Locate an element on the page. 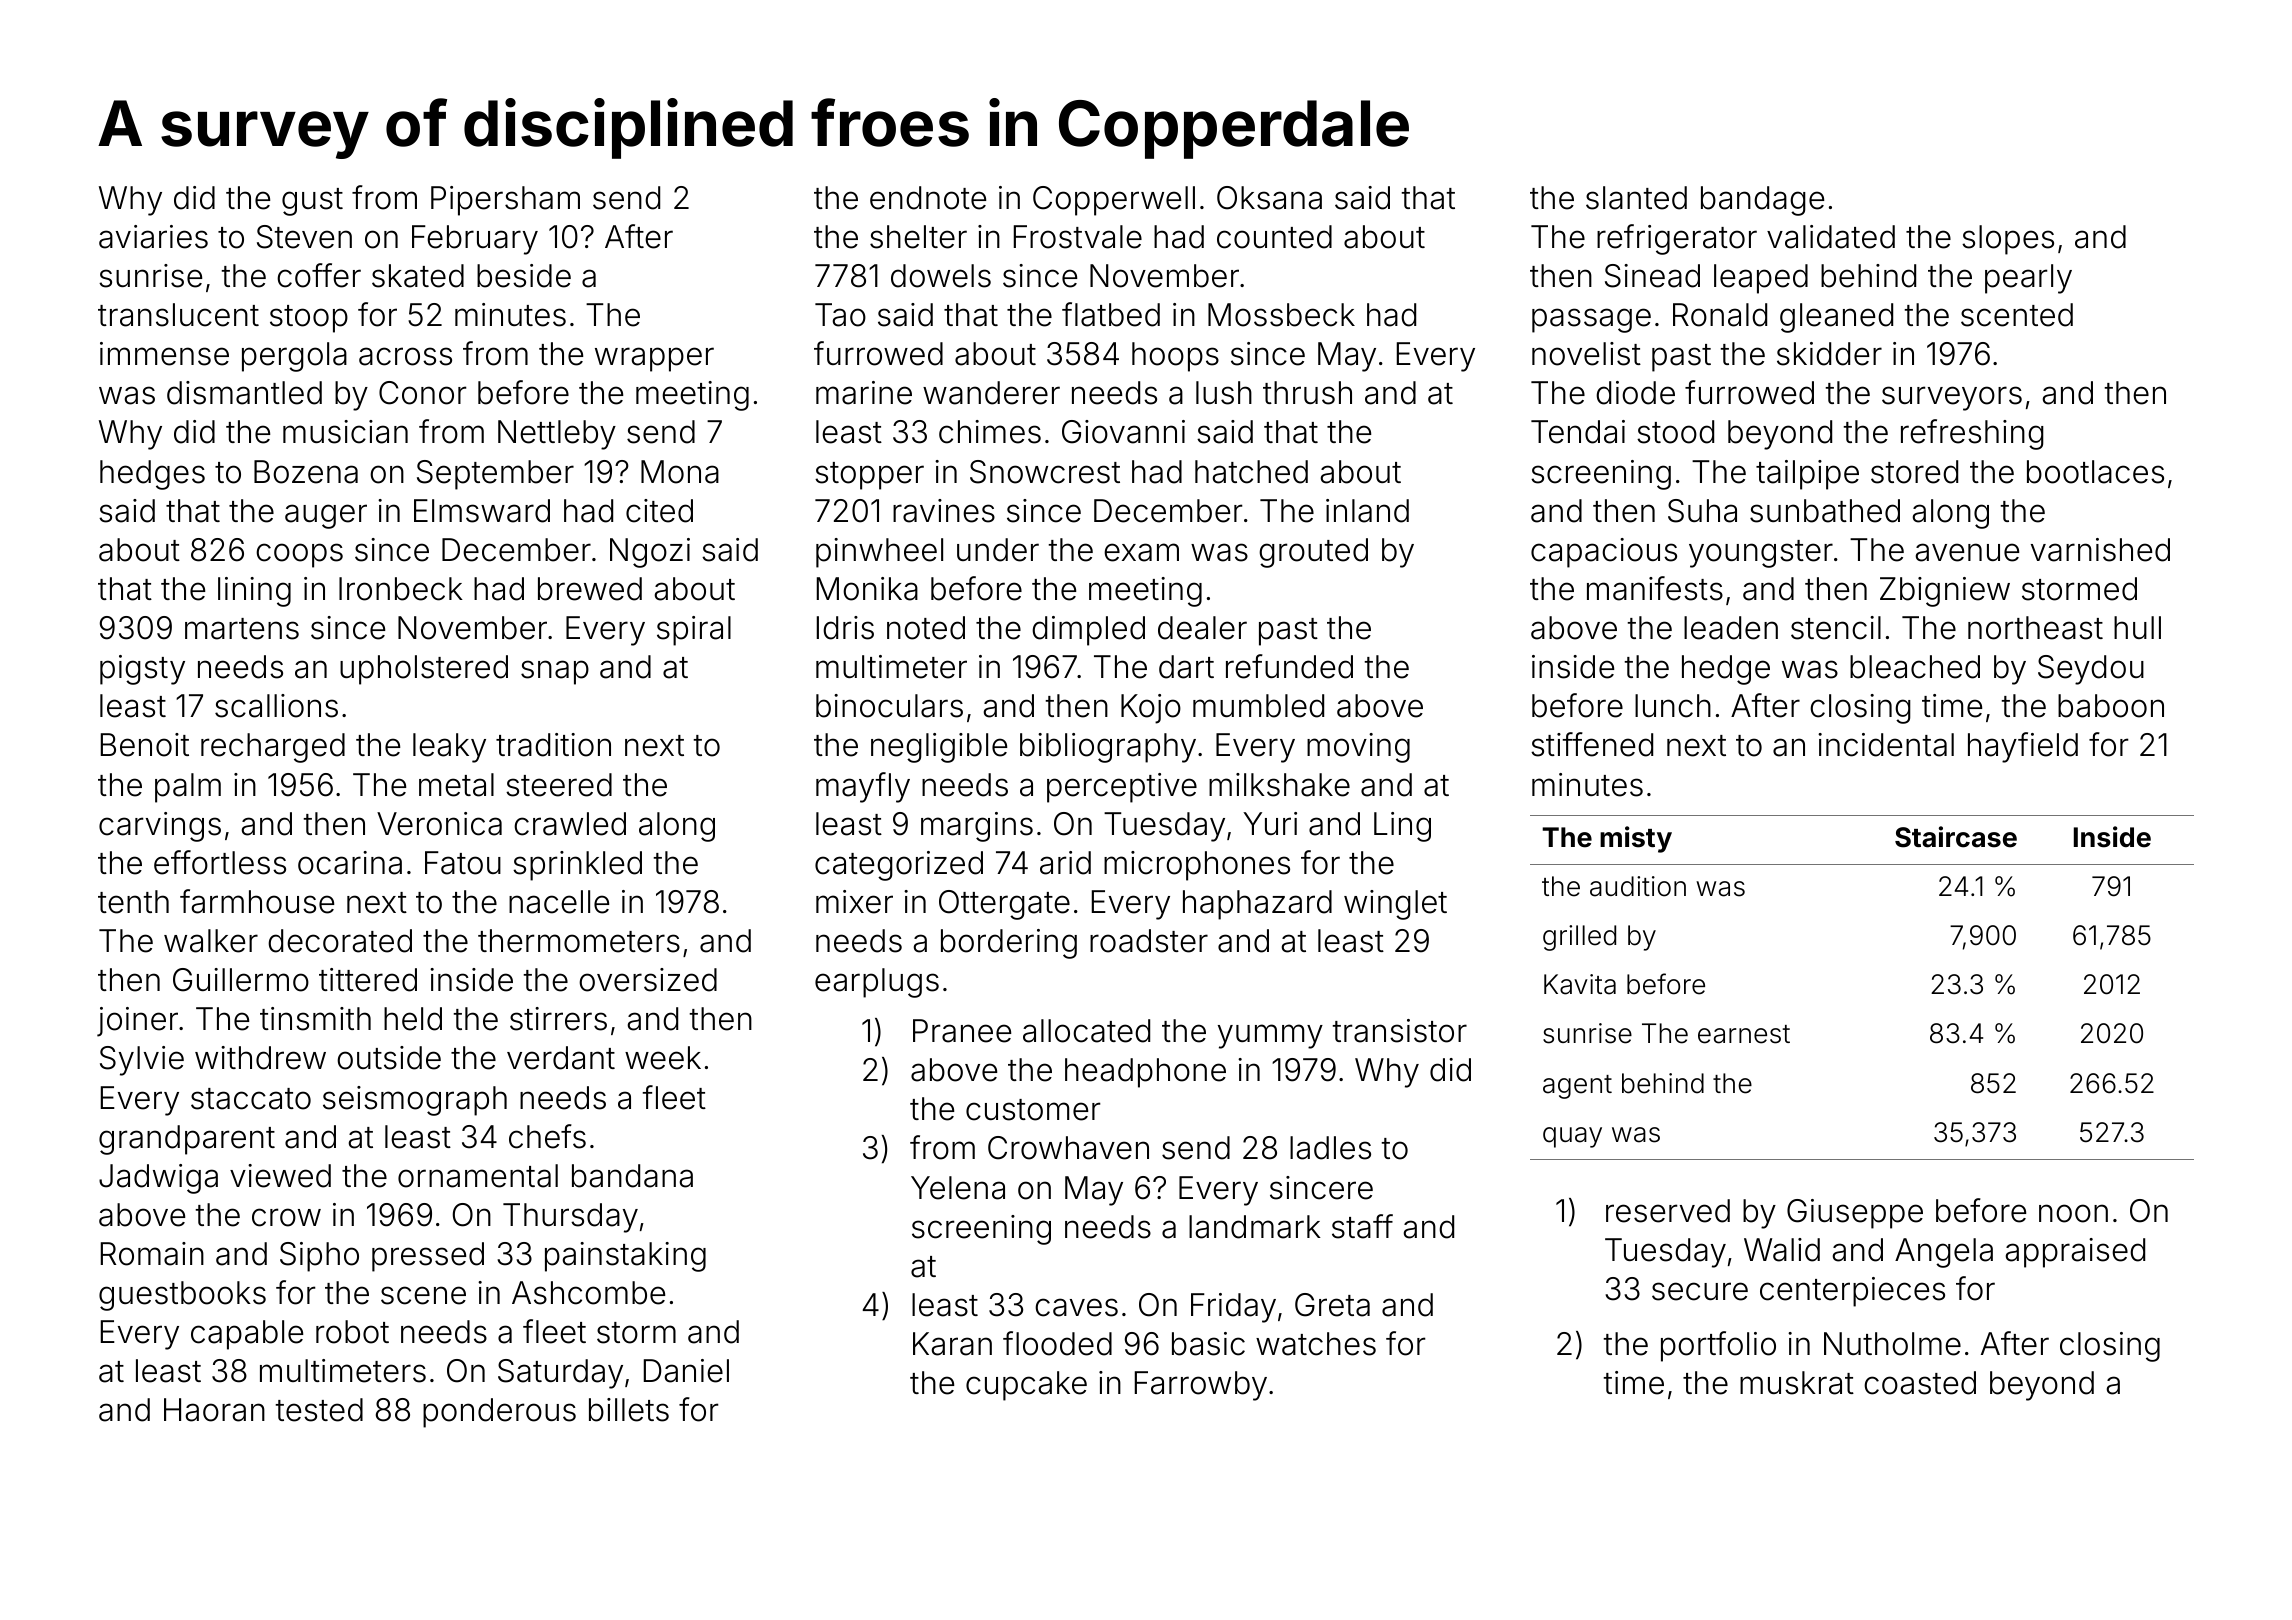 The width and height of the page is (2292, 1620). brewed is located at coordinates (590, 589).
